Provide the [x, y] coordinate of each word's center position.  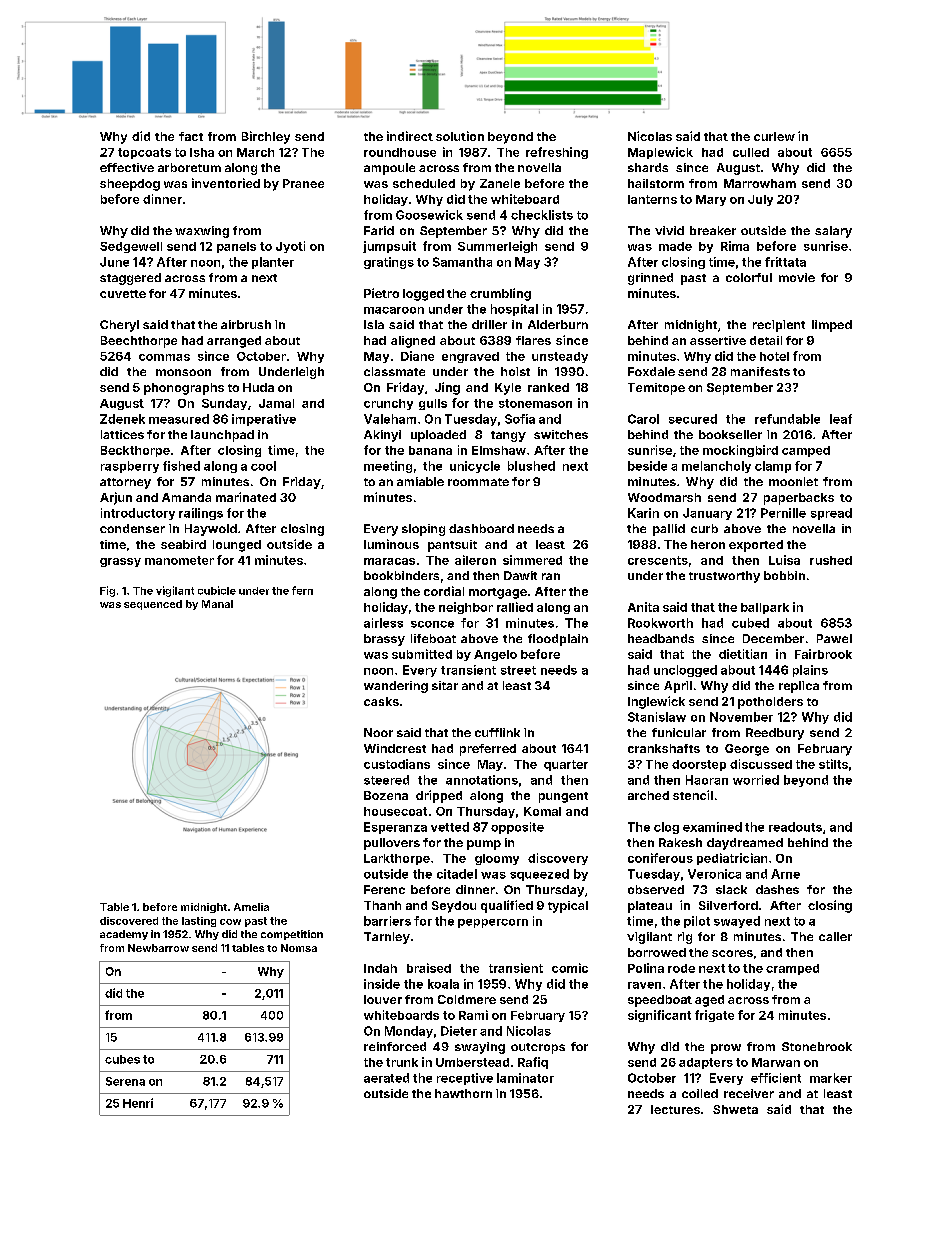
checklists [542, 215]
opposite [517, 828]
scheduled [424, 183]
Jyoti [290, 247]
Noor [378, 732]
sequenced [153, 605]
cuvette [123, 294]
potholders [770, 703]
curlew [774, 136]
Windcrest [395, 748]
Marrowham [760, 183]
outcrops [538, 1048]
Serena [125, 1081]
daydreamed [745, 844]
